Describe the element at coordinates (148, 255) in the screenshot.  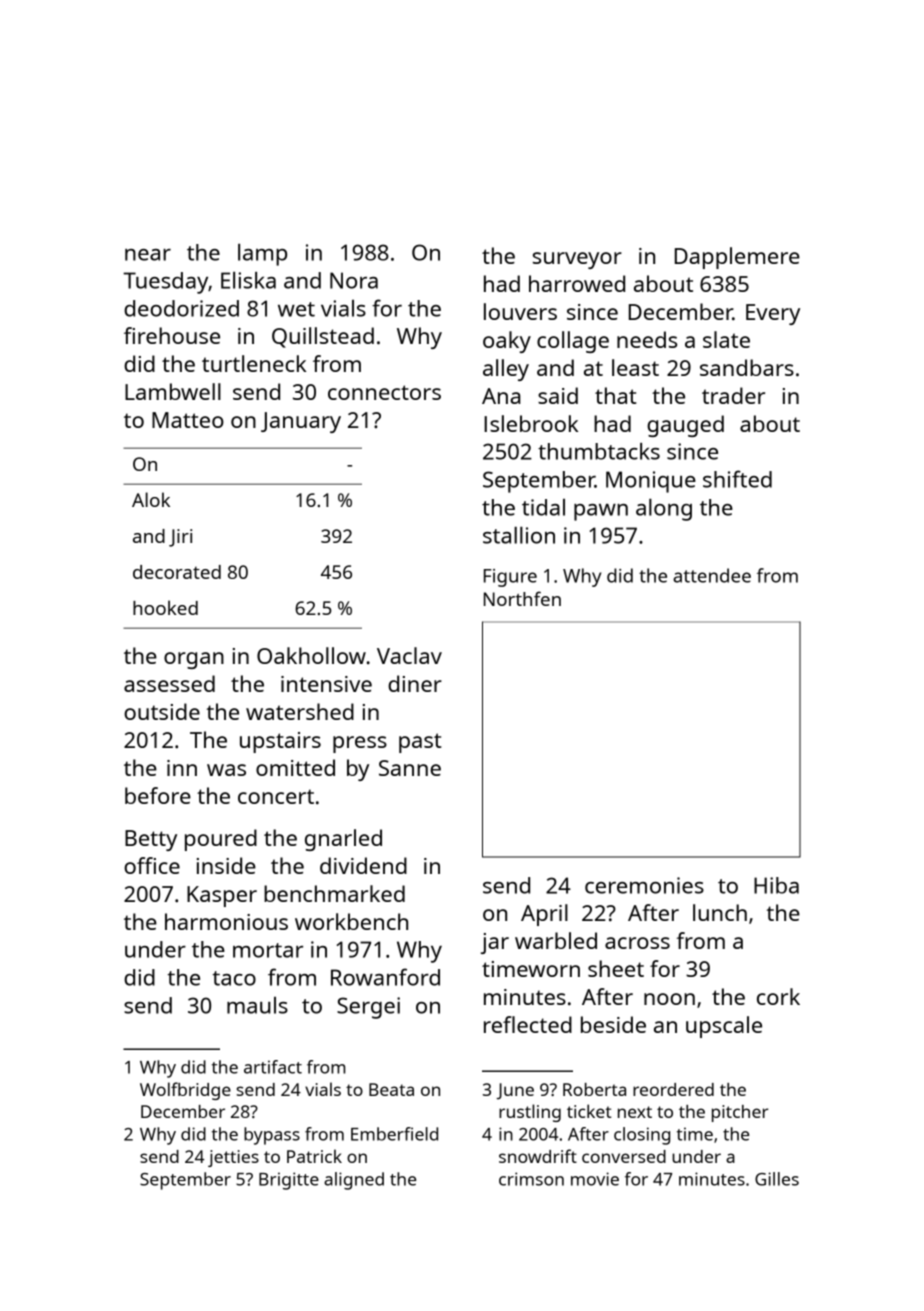
I see `near` at that location.
